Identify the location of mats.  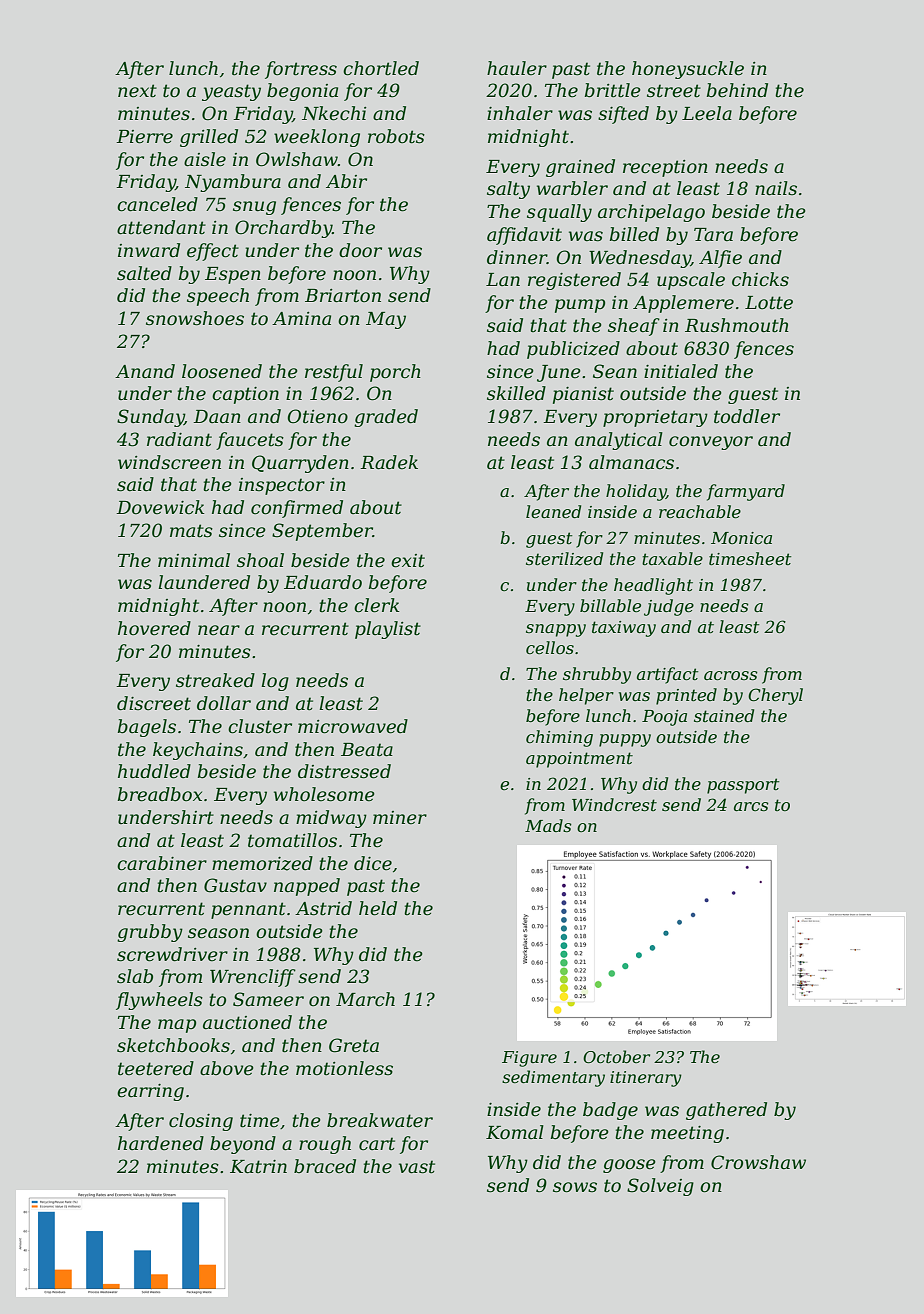
(191, 531).
